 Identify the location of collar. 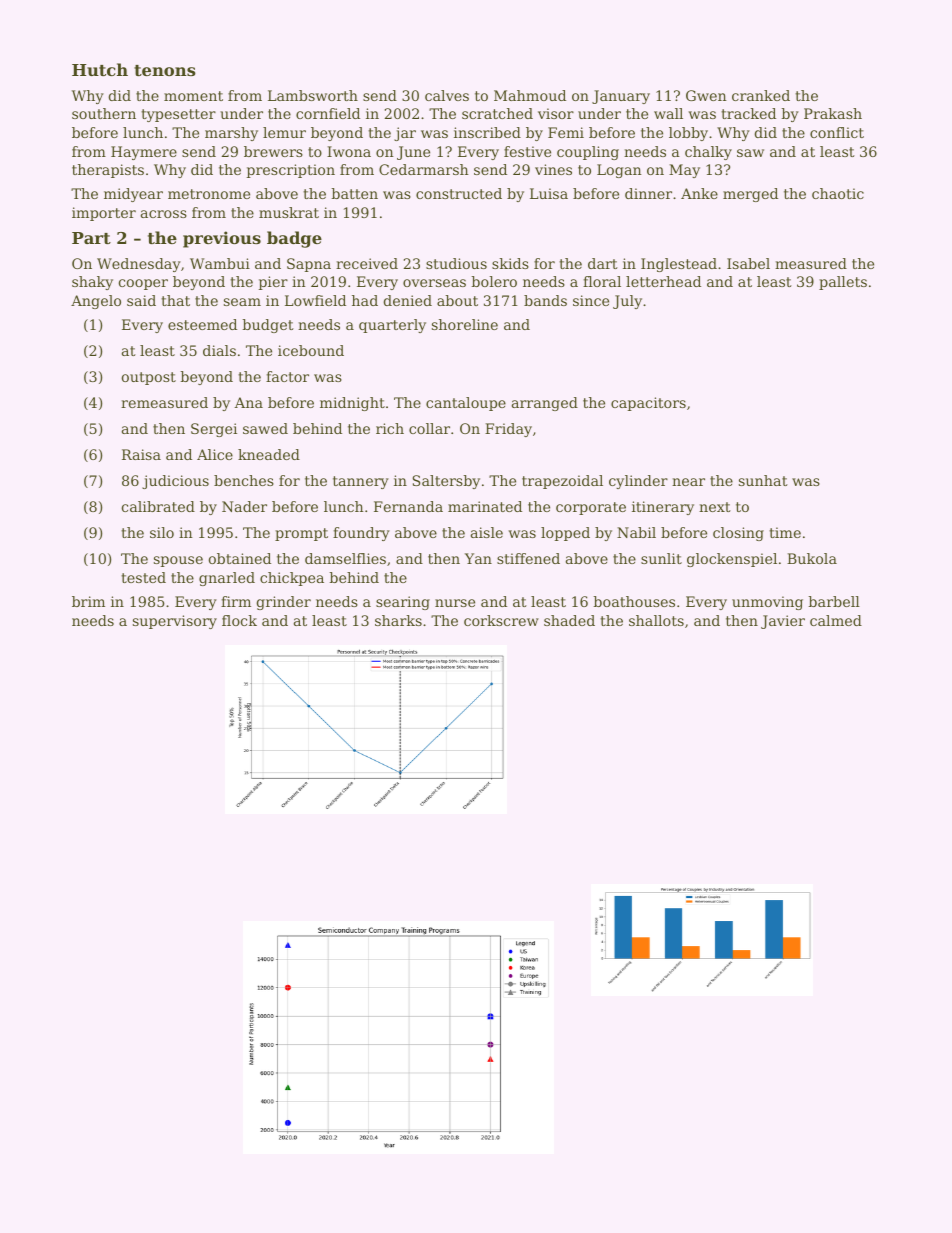
(429, 428).
